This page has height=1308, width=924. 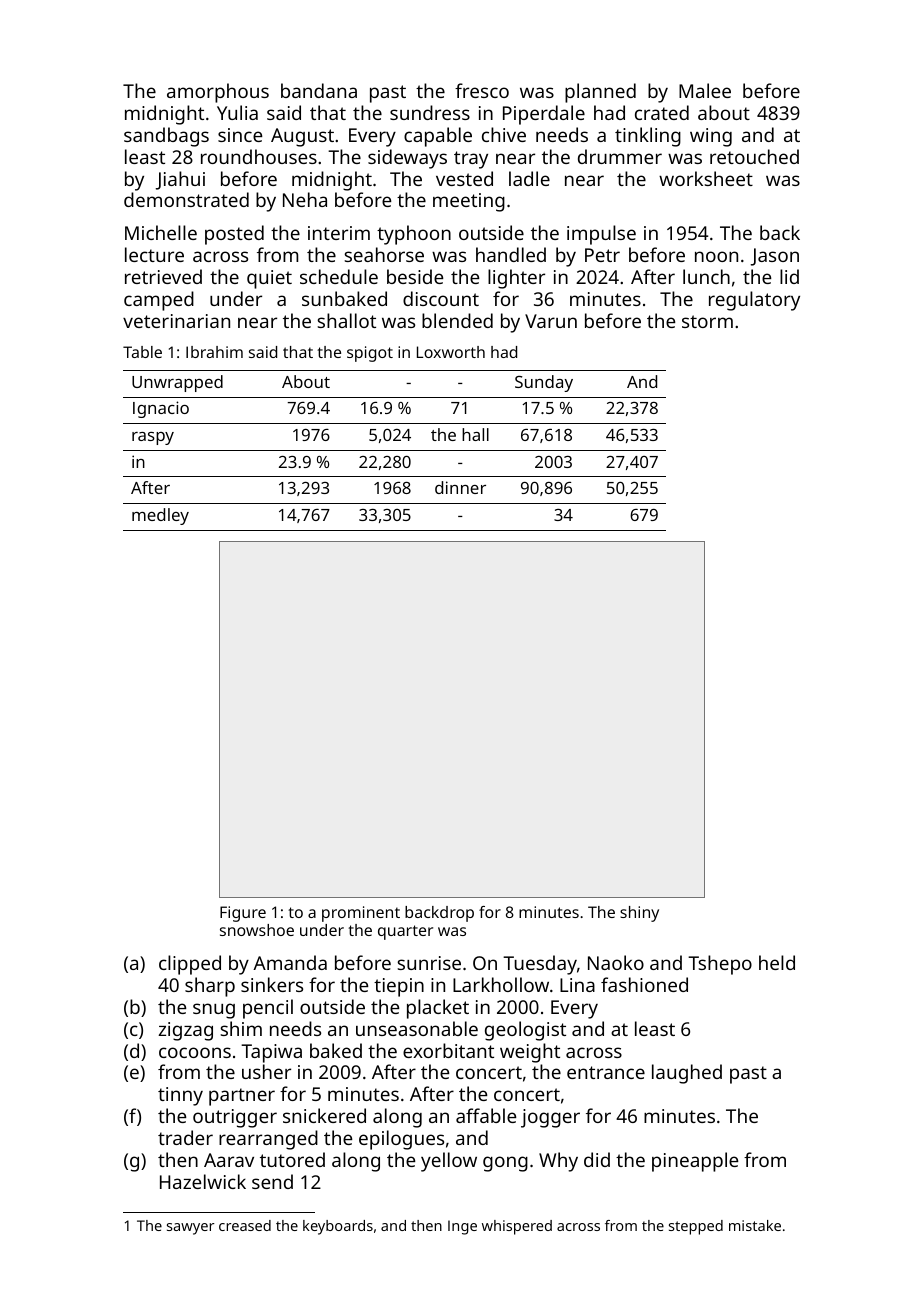 What do you see at coordinates (620, 156) in the page?
I see `drummer` at bounding box center [620, 156].
